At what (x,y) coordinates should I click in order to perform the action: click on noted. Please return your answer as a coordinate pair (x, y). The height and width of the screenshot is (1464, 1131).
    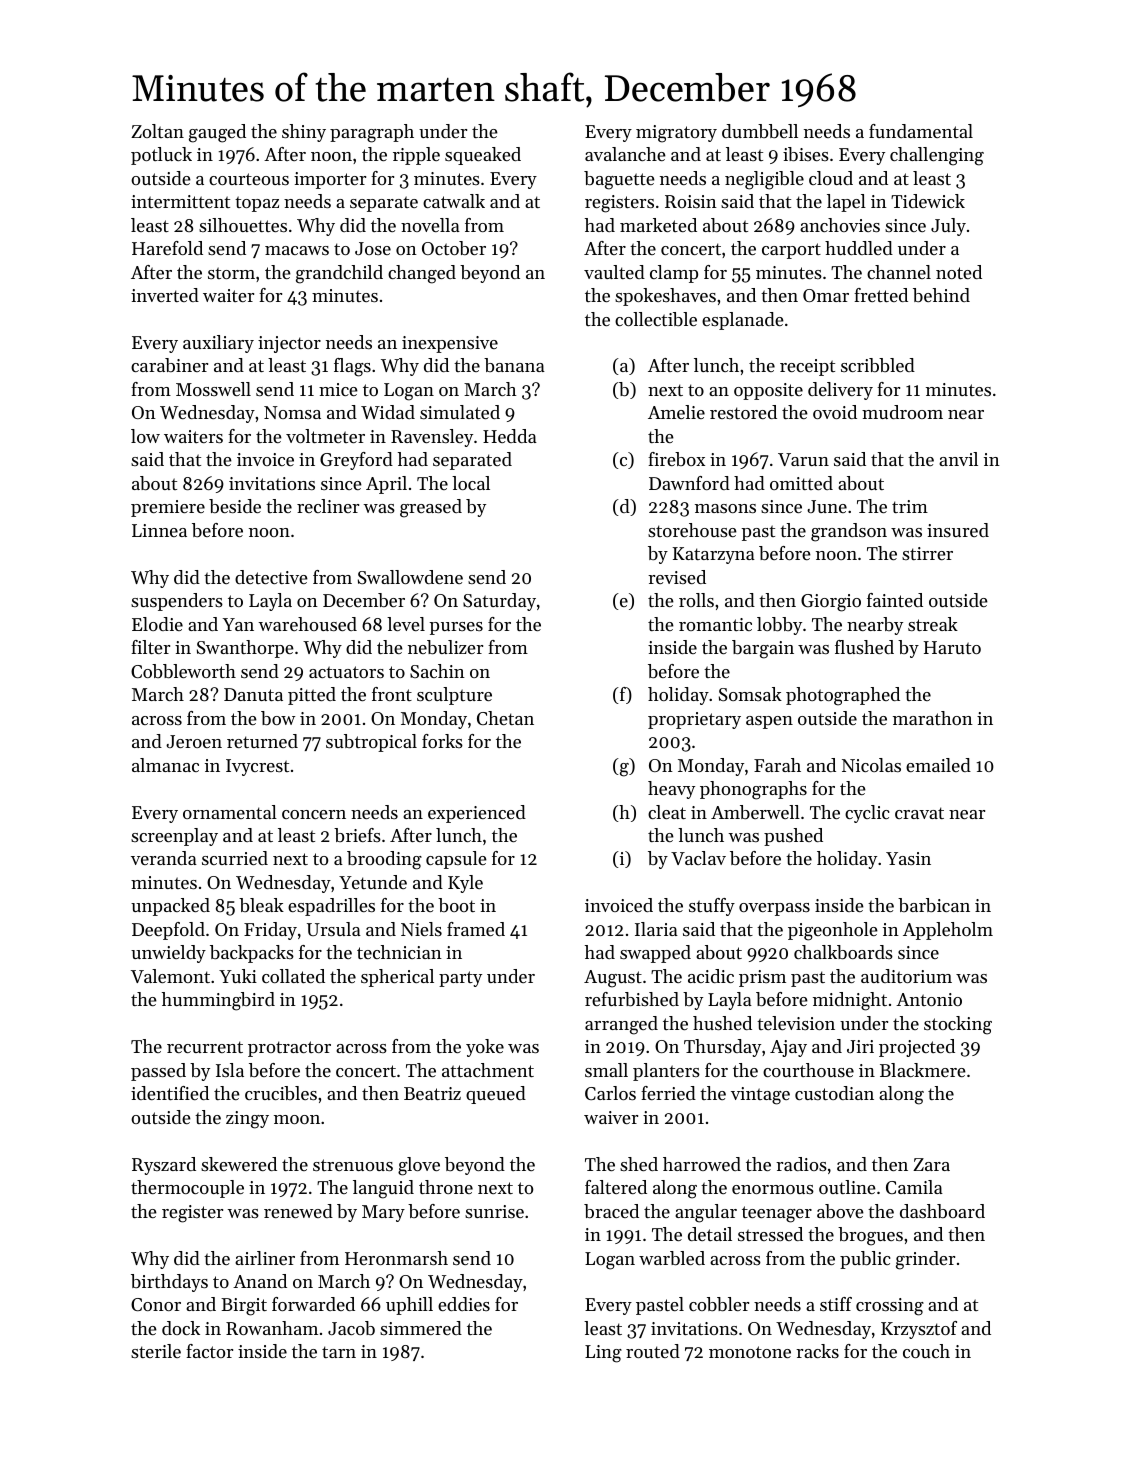
    Looking at the image, I should click on (959, 272).
